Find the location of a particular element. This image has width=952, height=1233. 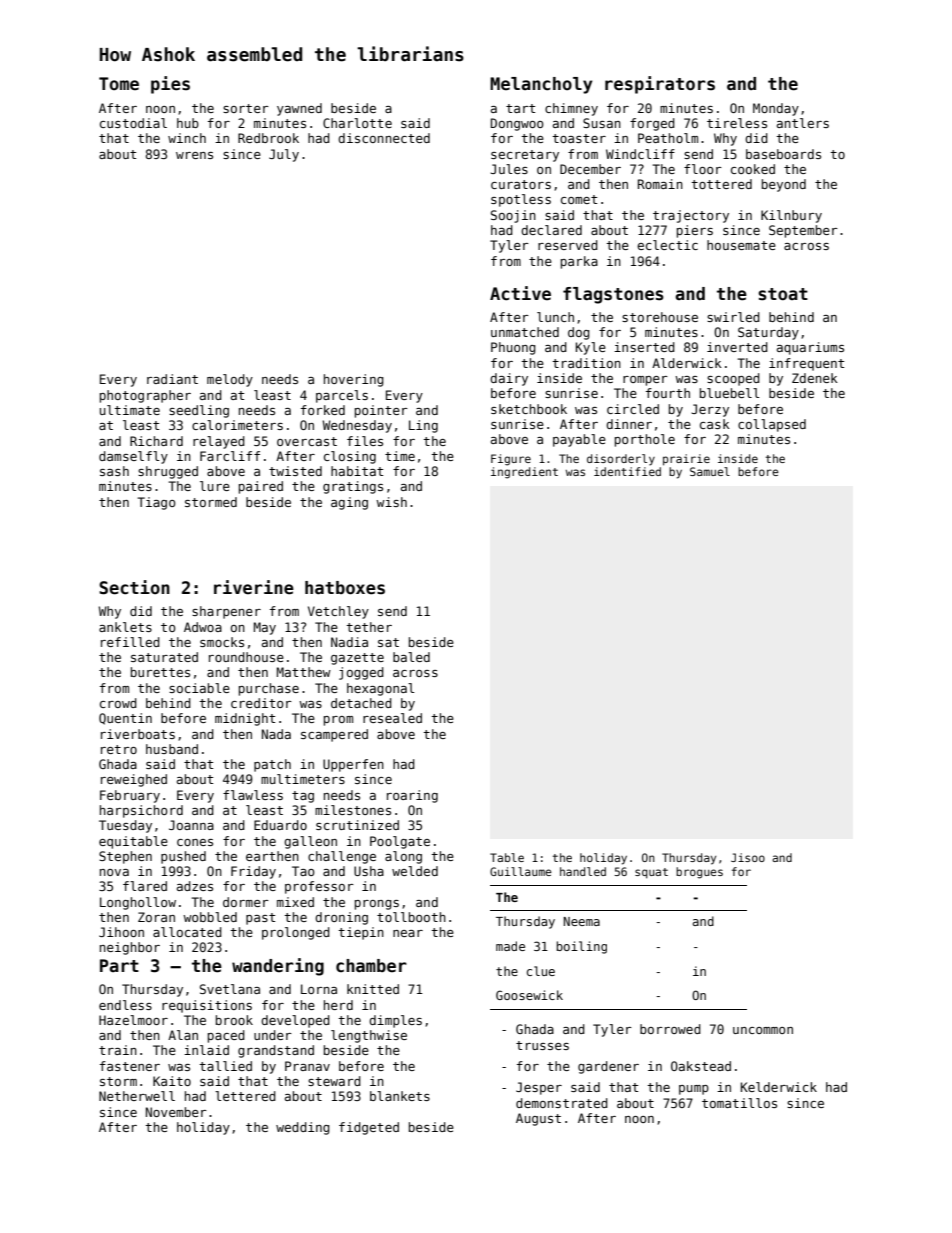

Jisoo is located at coordinates (748, 857).
